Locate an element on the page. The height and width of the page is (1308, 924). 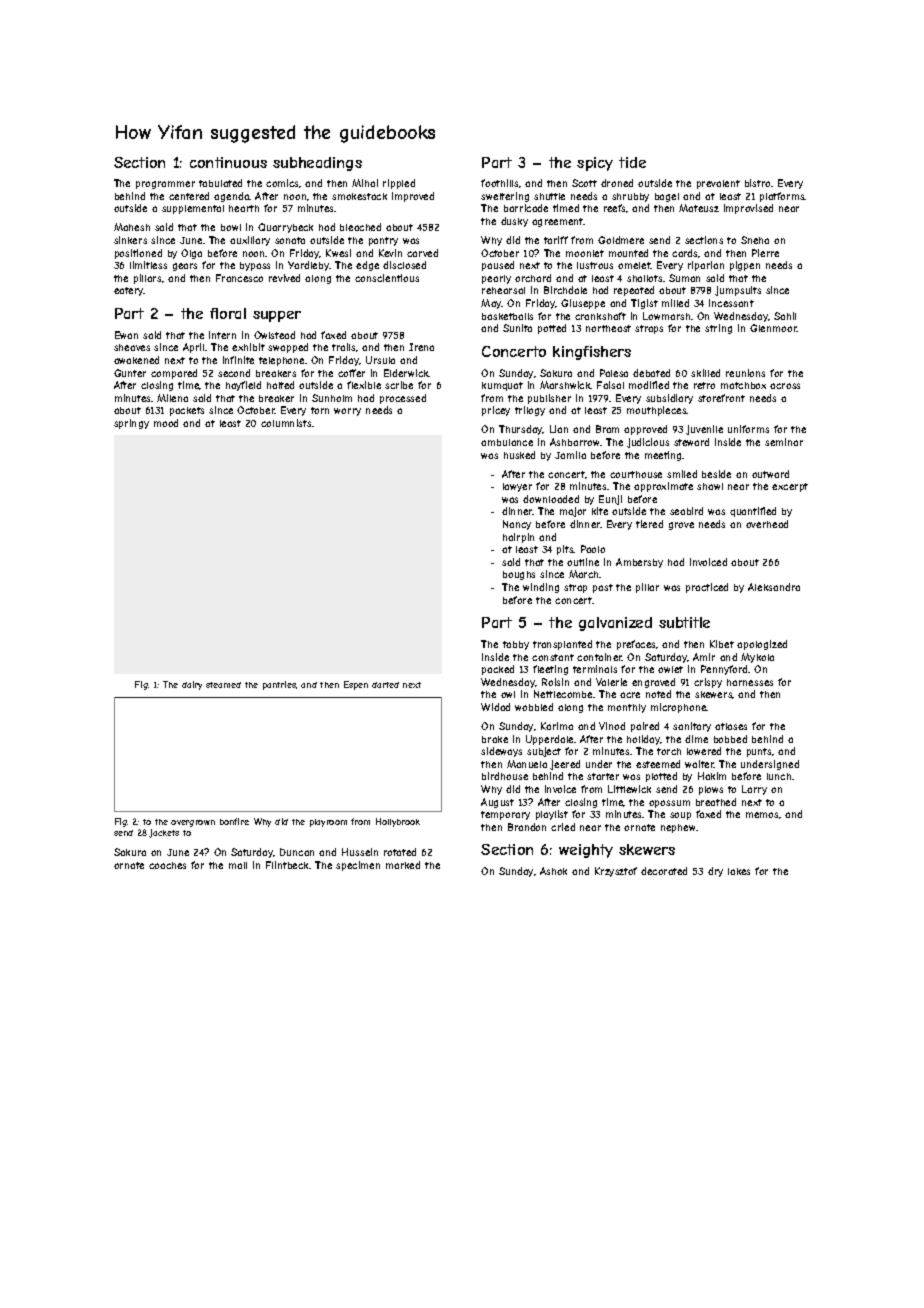
tide is located at coordinates (632, 162).
